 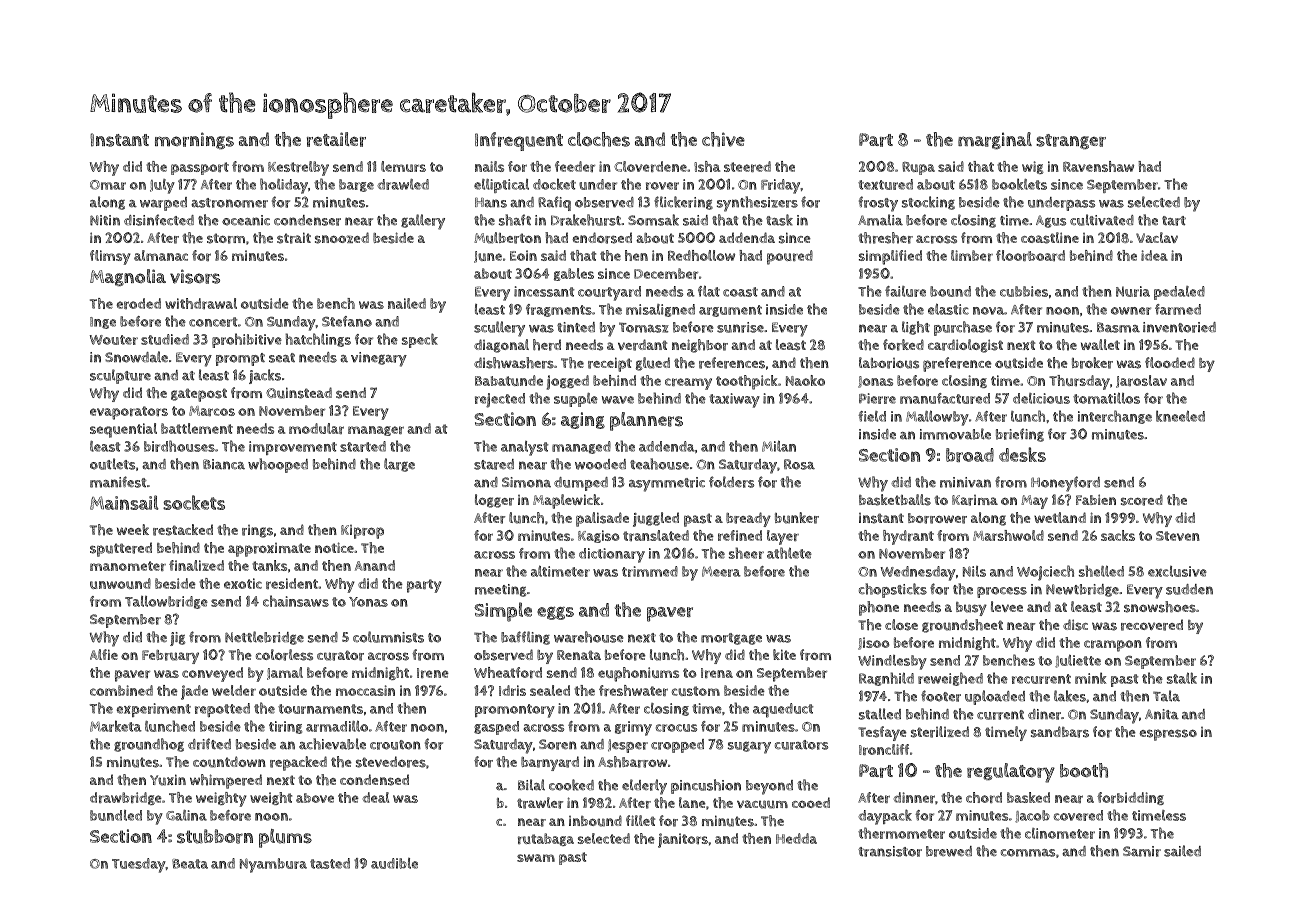 What do you see at coordinates (589, 637) in the screenshot?
I see `warehouse` at bounding box center [589, 637].
